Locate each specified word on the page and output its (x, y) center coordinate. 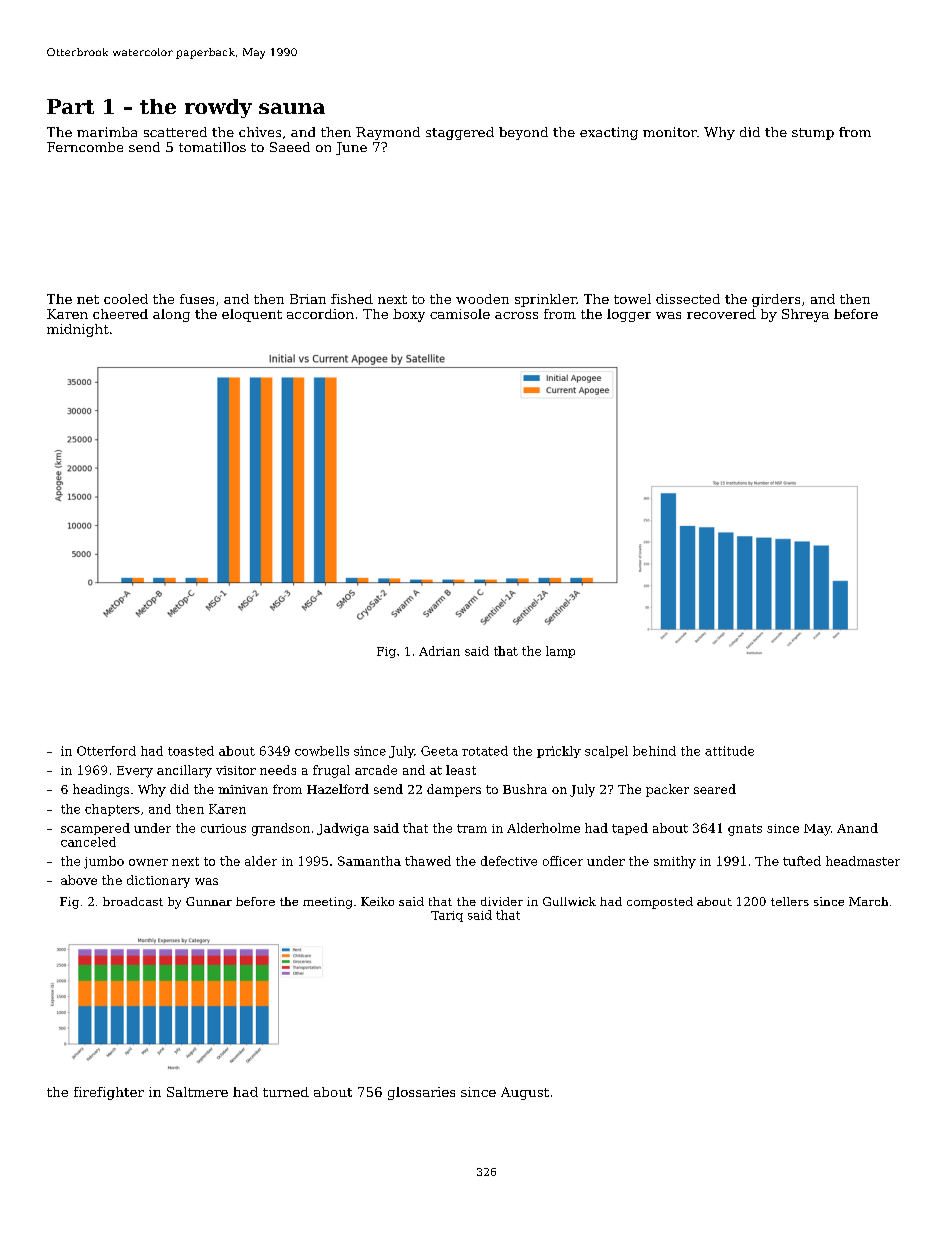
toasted (191, 751)
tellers (790, 901)
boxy (409, 315)
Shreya (805, 315)
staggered (460, 133)
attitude (729, 751)
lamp (560, 652)
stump (813, 134)
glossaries (421, 1093)
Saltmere (197, 1092)
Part (70, 106)
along (171, 315)
